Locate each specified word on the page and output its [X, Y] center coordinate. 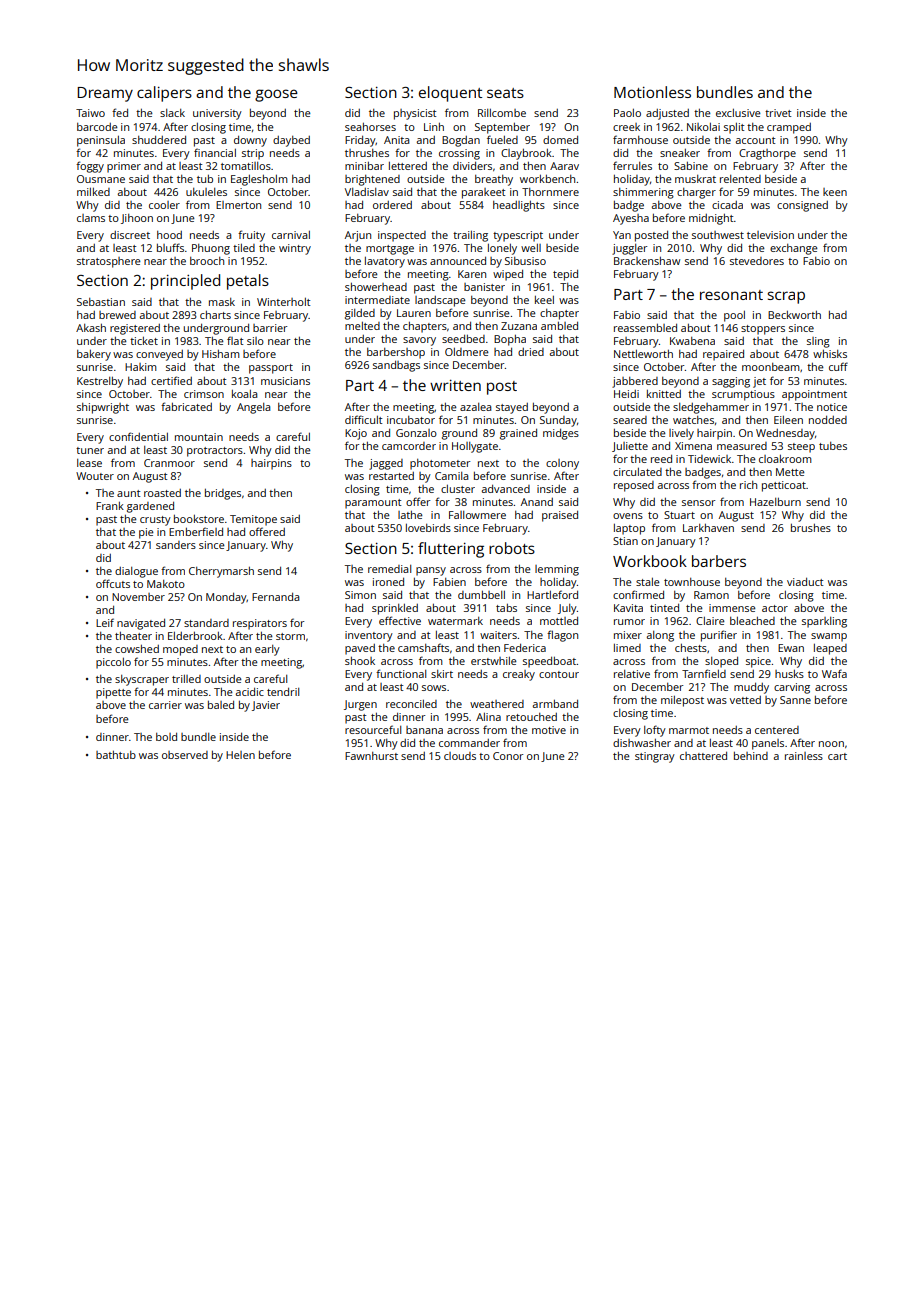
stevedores [757, 261]
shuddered [159, 140]
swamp [829, 637]
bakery [94, 355]
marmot [689, 730]
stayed [512, 408]
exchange [794, 249]
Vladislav [367, 192]
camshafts [423, 647]
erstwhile [494, 661]
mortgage [390, 250]
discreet [130, 235]
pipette [113, 693]
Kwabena [692, 341]
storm [290, 636]
